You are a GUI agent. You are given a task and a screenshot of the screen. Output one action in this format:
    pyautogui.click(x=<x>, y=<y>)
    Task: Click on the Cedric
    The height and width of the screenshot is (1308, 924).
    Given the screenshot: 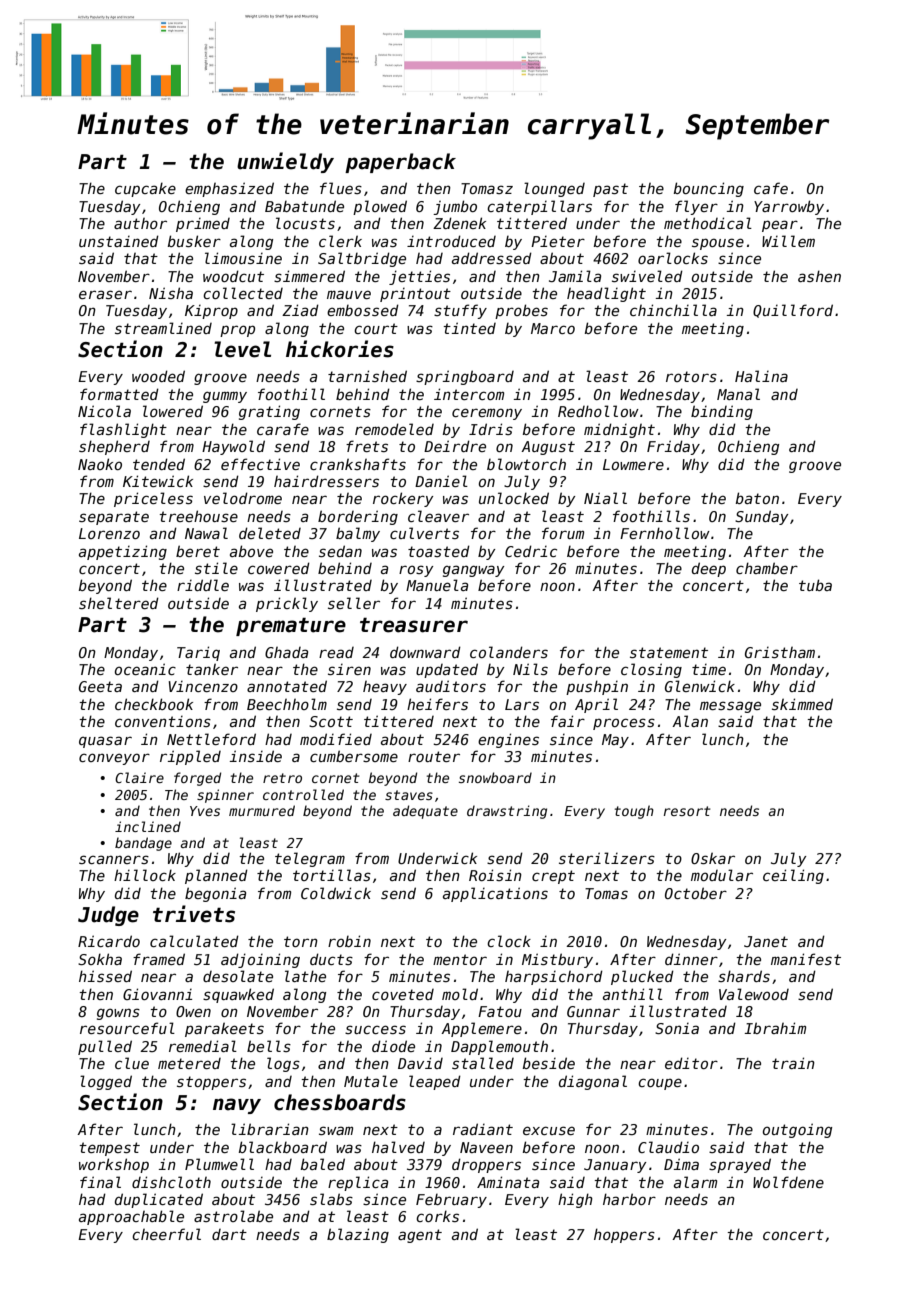 What is the action you would take?
    pyautogui.click(x=531, y=551)
